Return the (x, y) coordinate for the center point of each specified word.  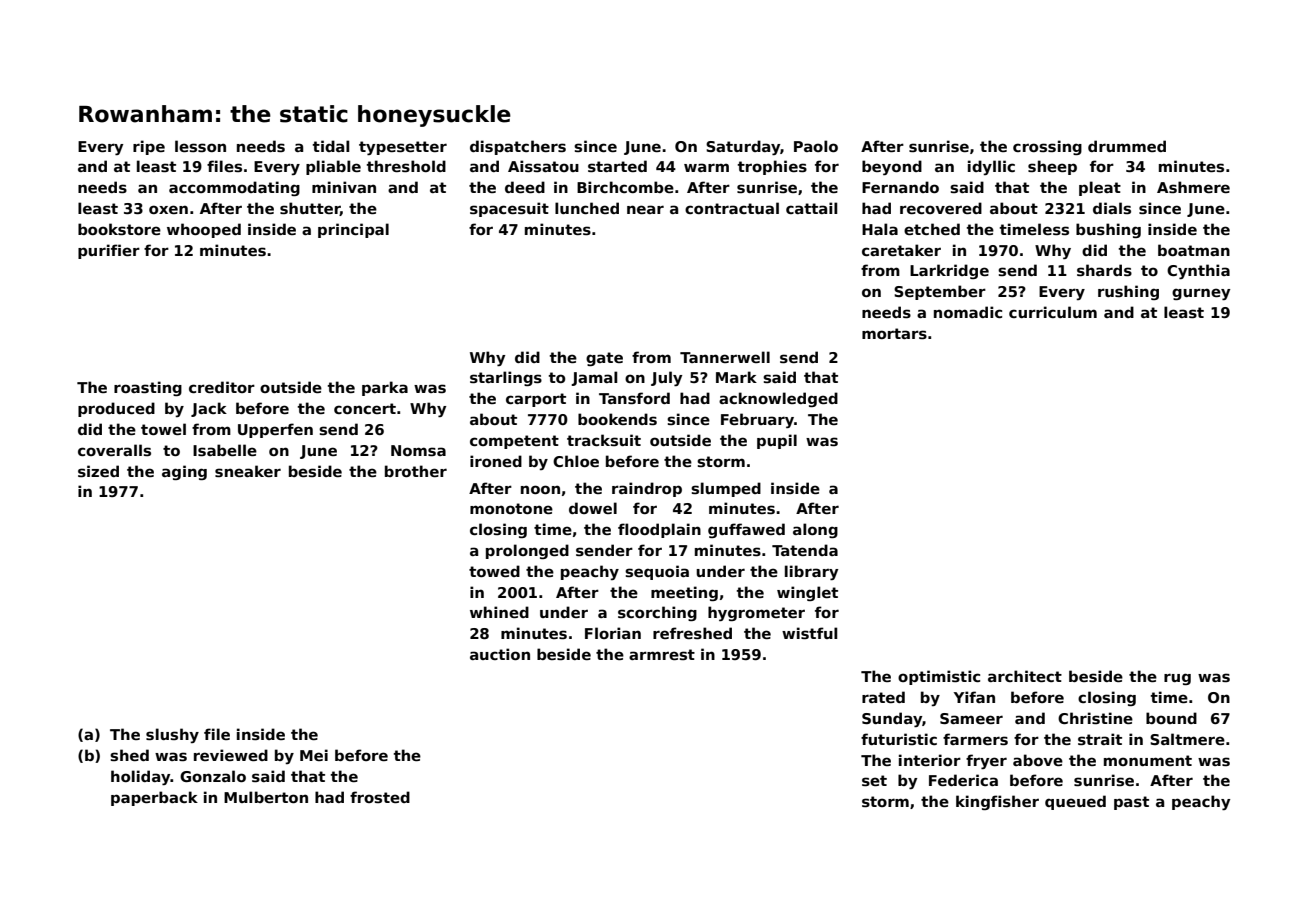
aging (184, 472)
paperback (154, 798)
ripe (149, 147)
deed (525, 187)
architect (1025, 676)
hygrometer (756, 613)
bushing (1108, 230)
